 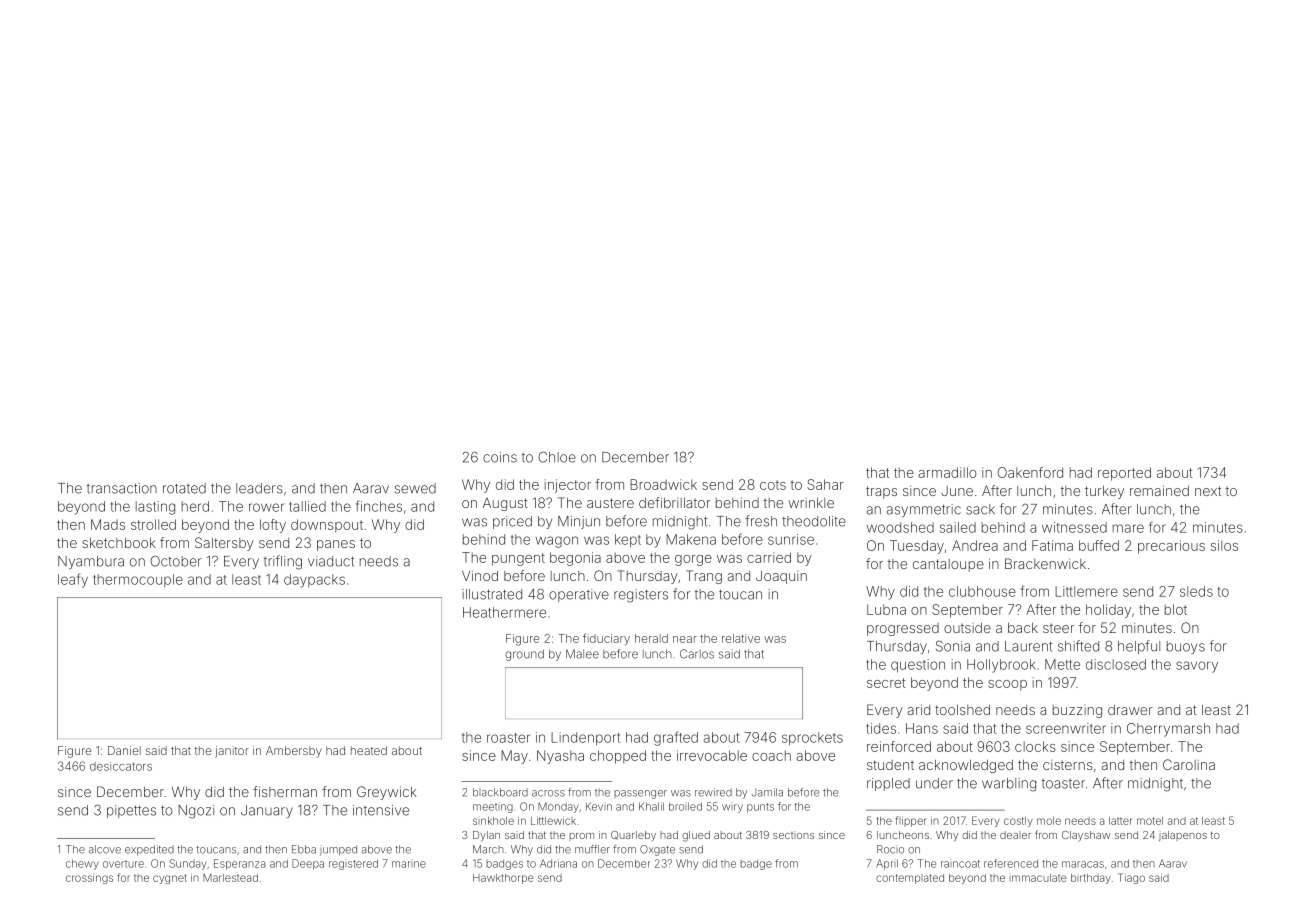 What do you see at coordinates (524, 655) in the screenshot?
I see `ground` at bounding box center [524, 655].
